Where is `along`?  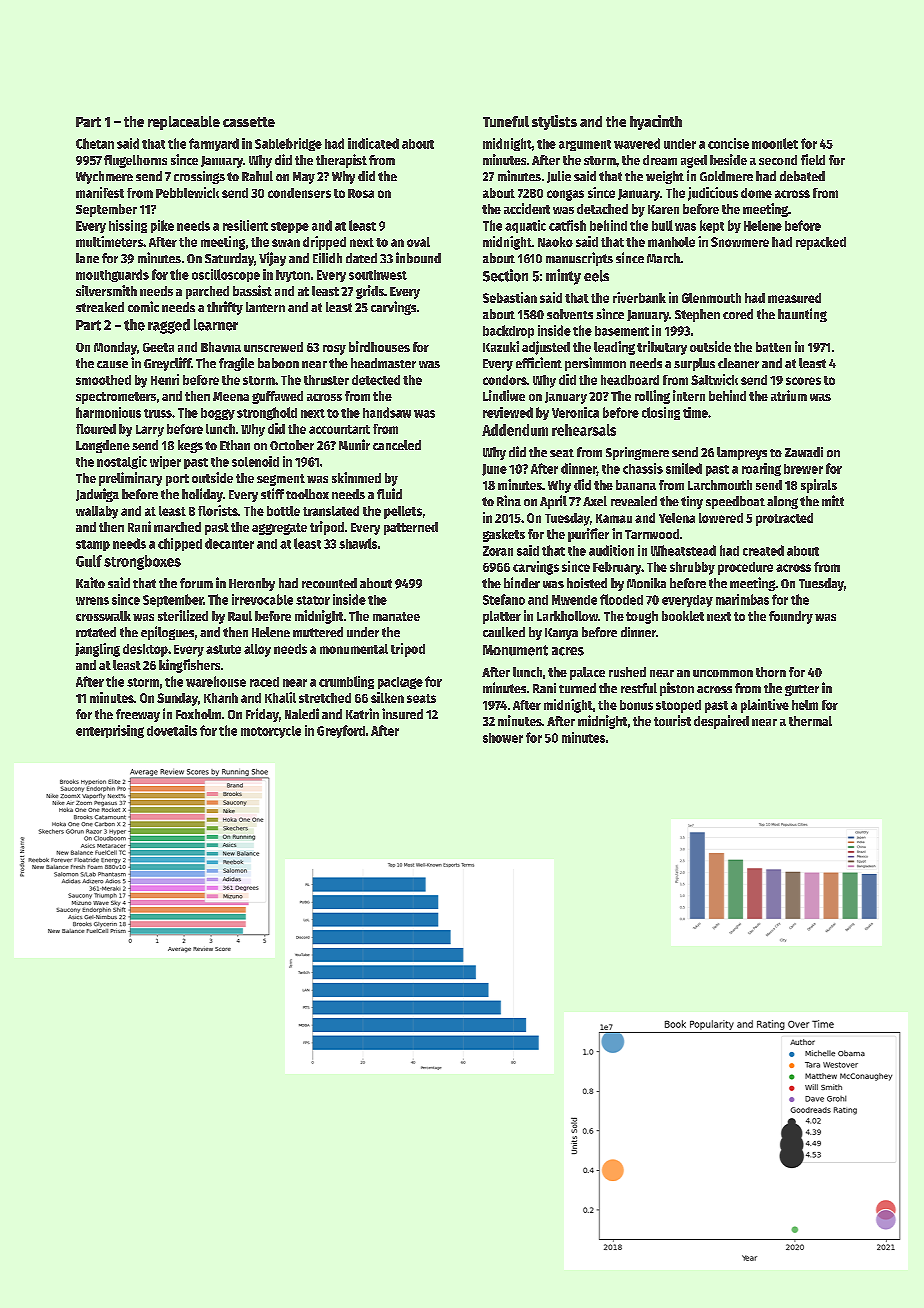 along is located at coordinates (782, 502).
